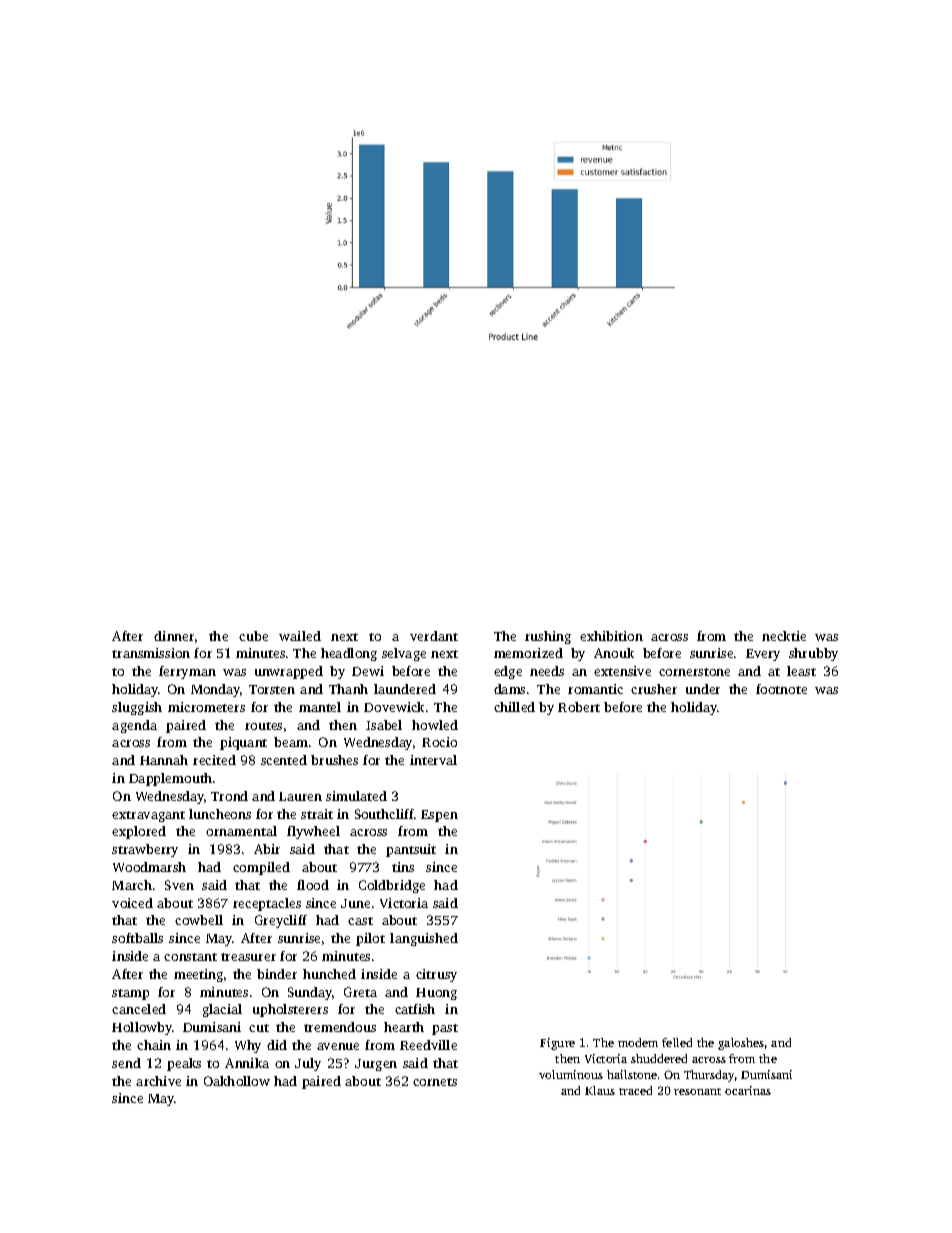 Image resolution: width=952 pixels, height=1233 pixels. What do you see at coordinates (403, 867) in the document?
I see `tins` at bounding box center [403, 867].
